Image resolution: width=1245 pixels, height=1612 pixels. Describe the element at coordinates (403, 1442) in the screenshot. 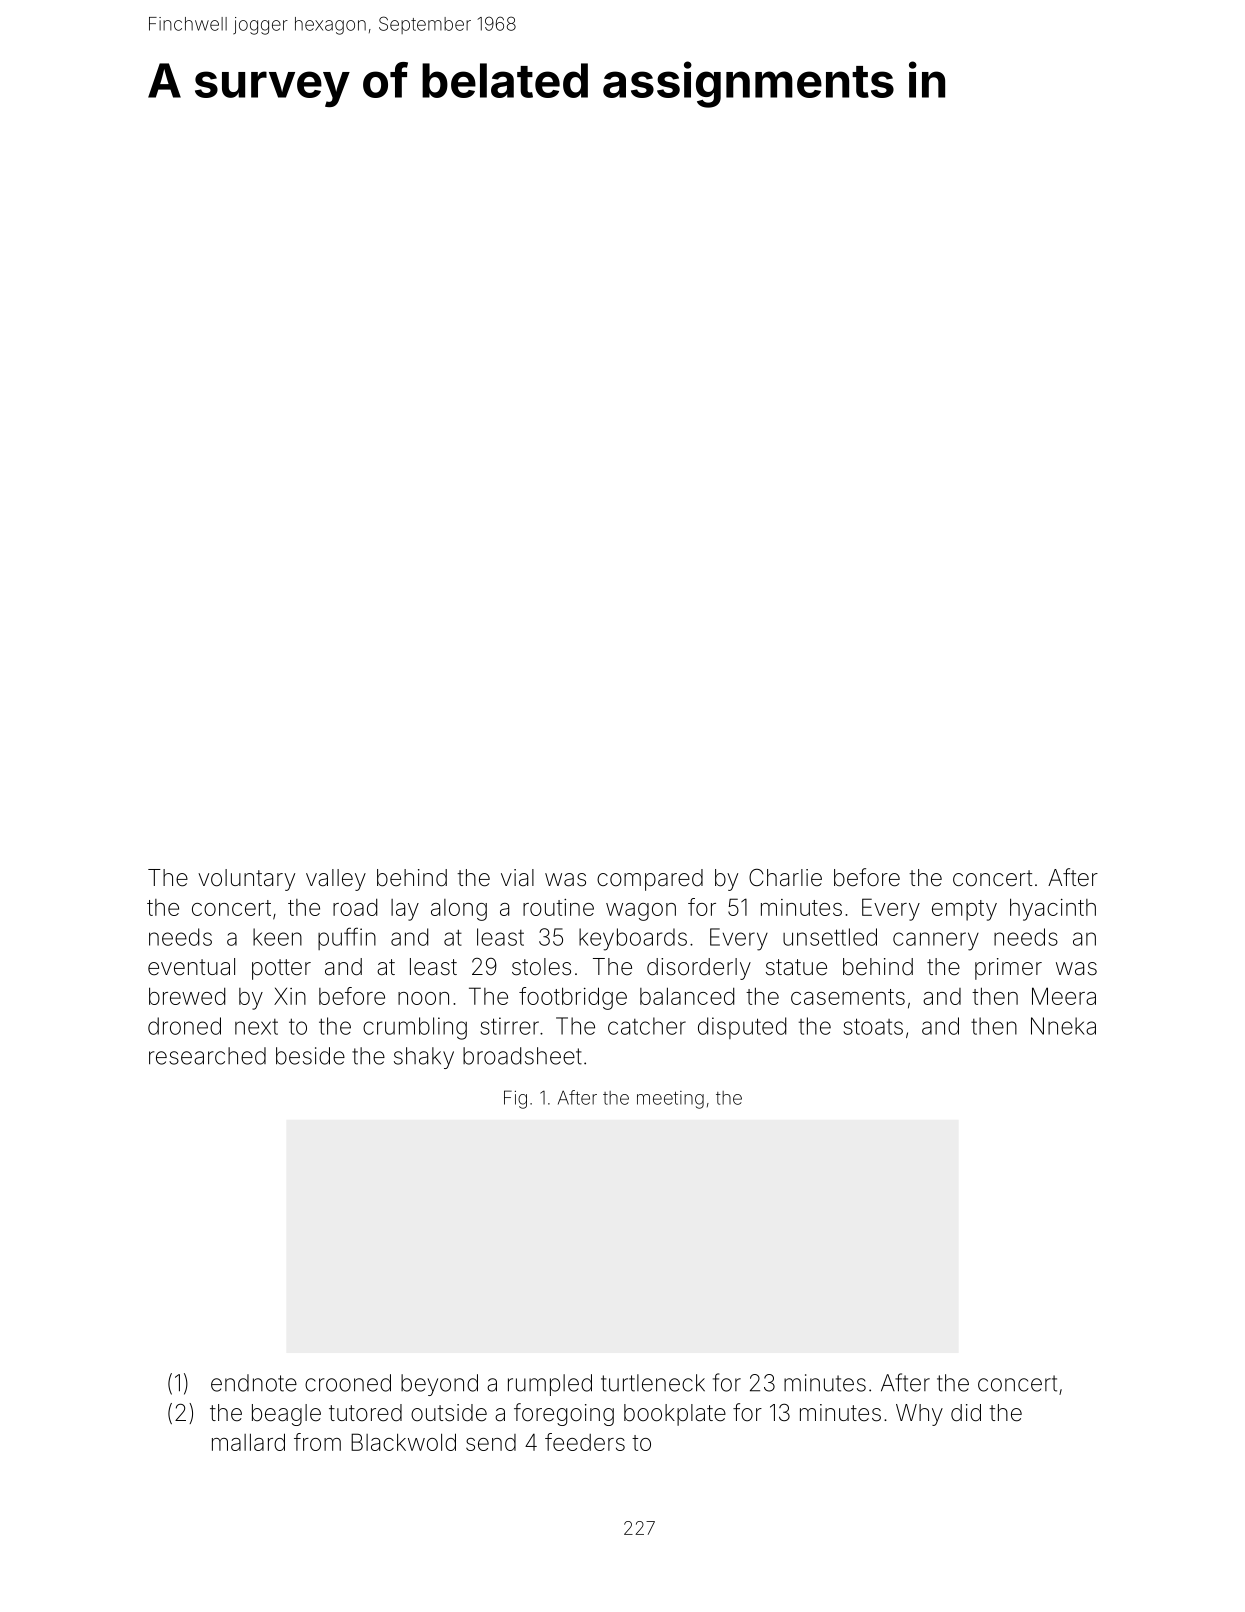

I see `Blackwold` at that location.
